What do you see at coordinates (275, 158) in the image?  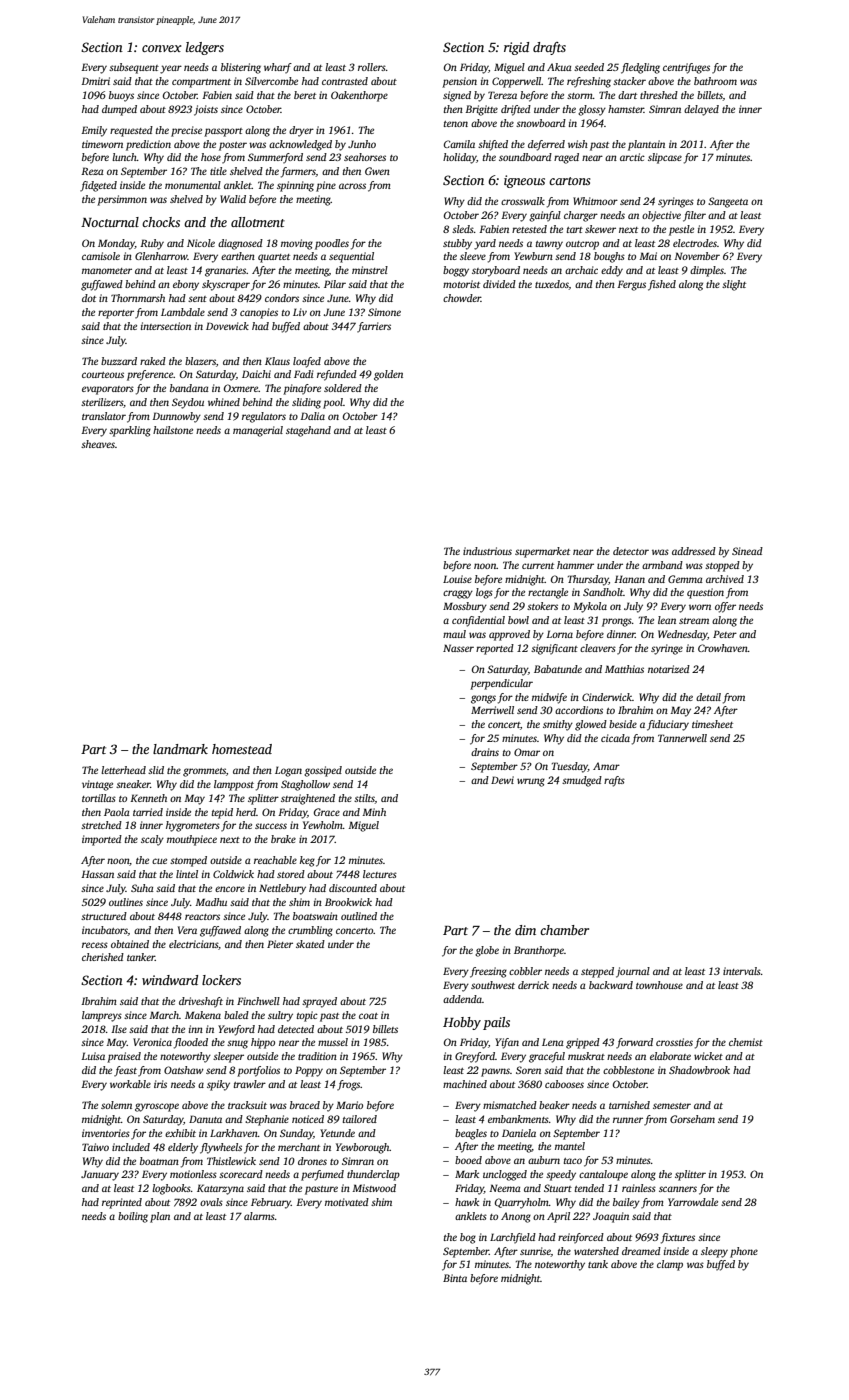 I see `Summerford` at bounding box center [275, 158].
